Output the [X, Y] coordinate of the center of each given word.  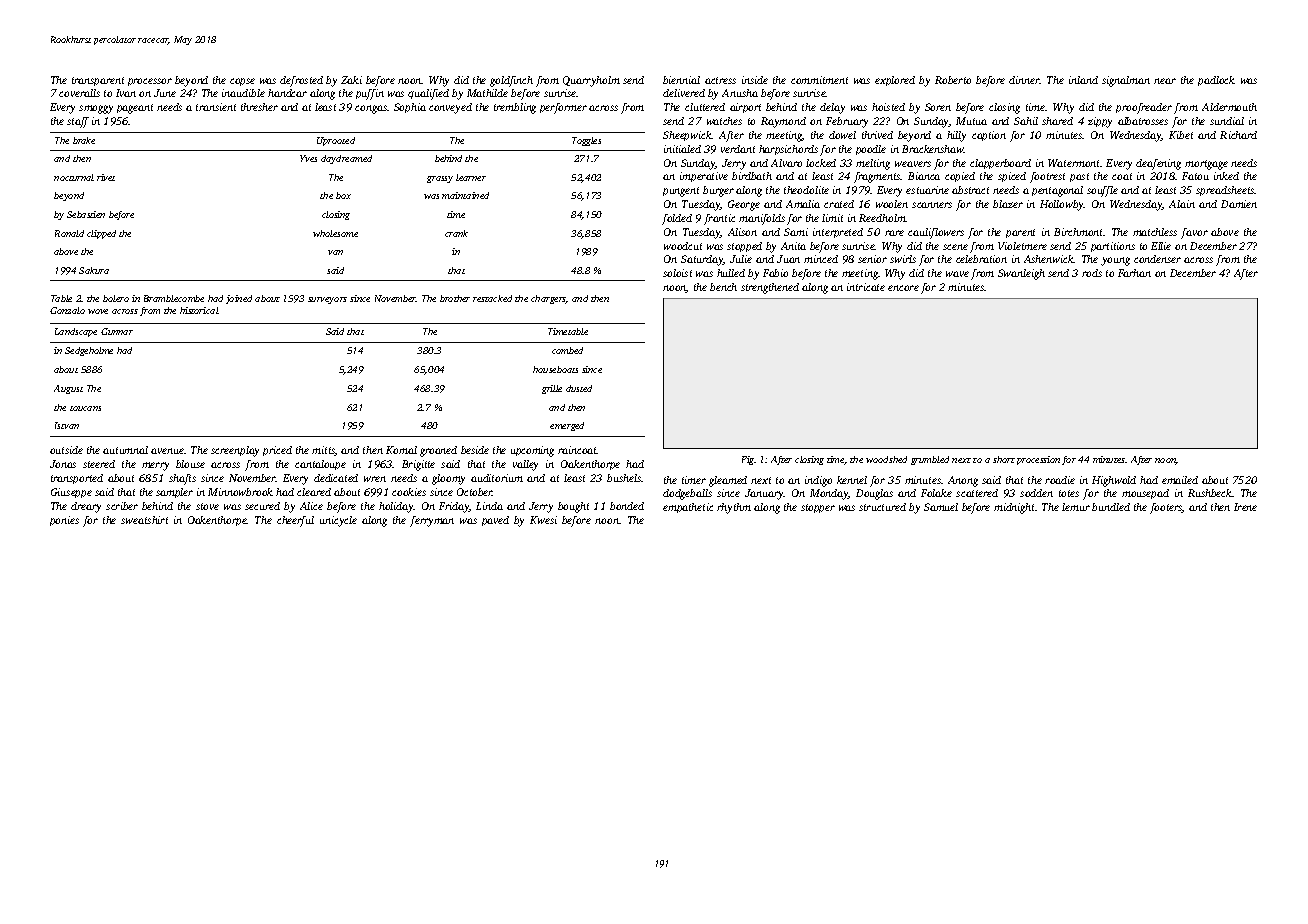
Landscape [76, 332]
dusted [579, 388]
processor [150, 82]
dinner [1024, 80]
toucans [85, 408]
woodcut [683, 246]
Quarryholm [591, 81]
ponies [64, 521]
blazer [1008, 204]
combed [567, 350]
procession [1038, 460]
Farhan [1134, 273]
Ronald [69, 233]
